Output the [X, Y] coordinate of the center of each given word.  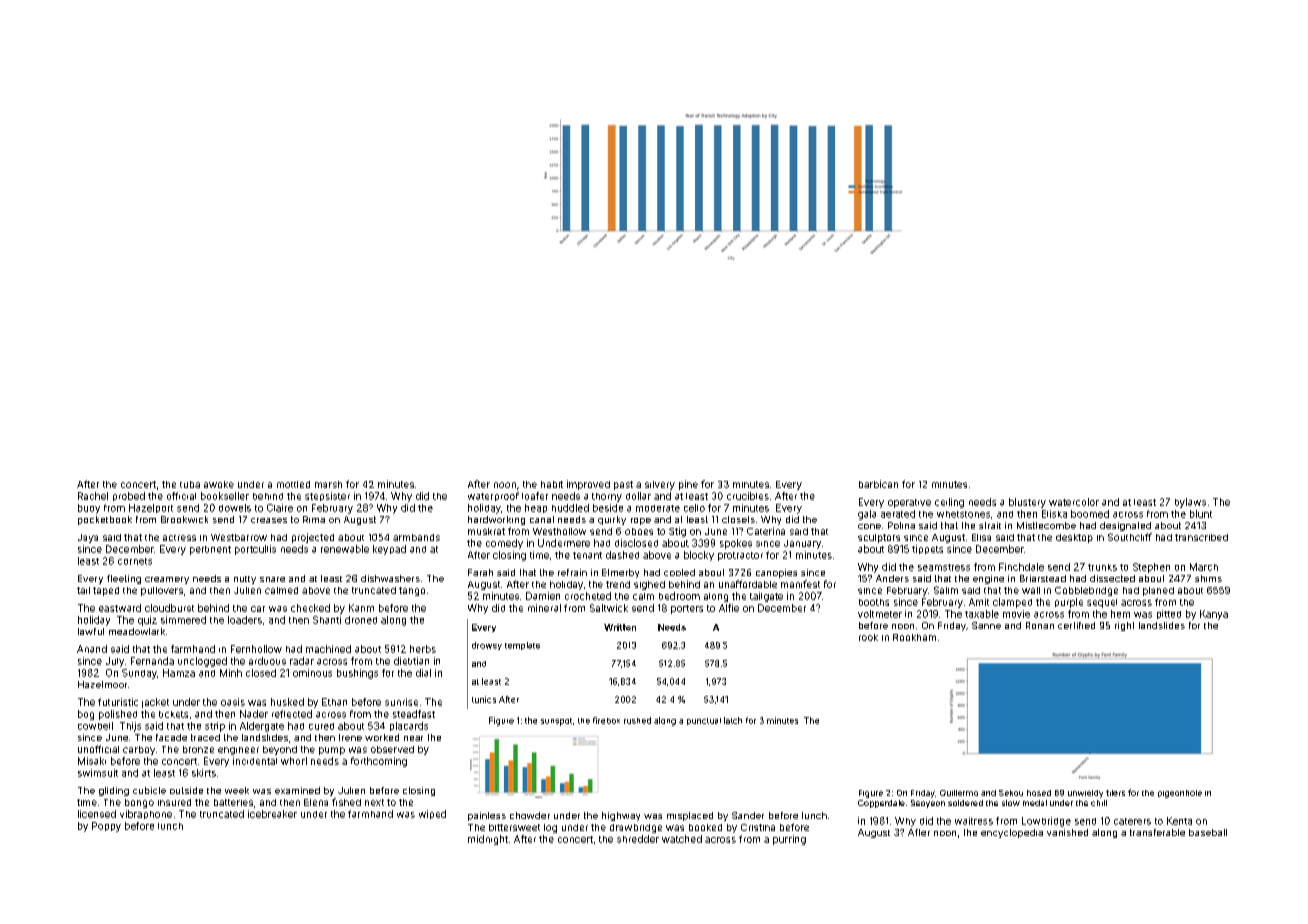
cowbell [95, 726]
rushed [637, 720]
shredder [638, 839]
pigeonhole [1180, 794]
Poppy [106, 827]
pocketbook [105, 520]
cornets [135, 561]
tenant [587, 555]
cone [869, 526]
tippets [927, 549]
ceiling [949, 503]
